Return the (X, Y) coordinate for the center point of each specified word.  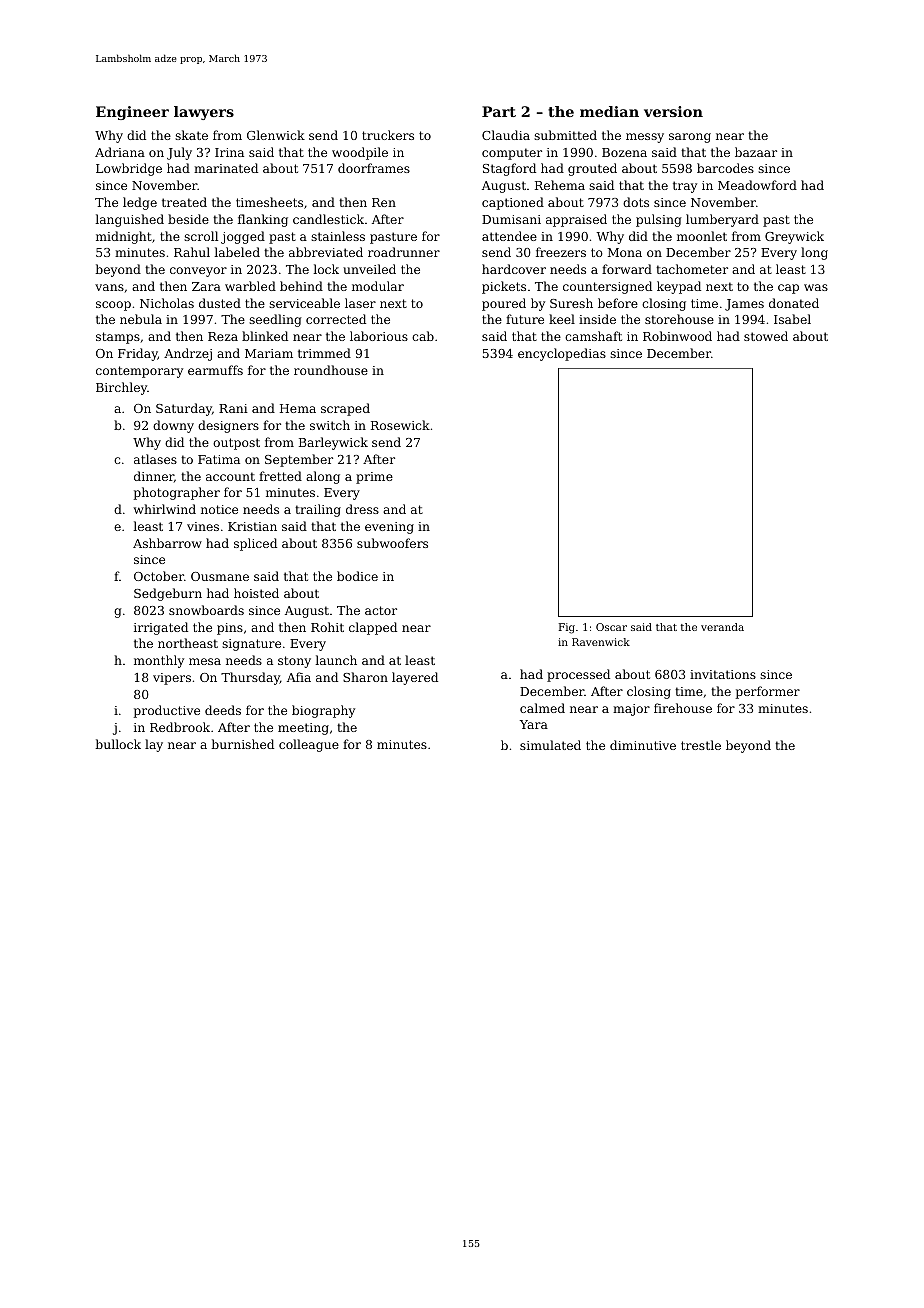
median (609, 111)
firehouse (683, 708)
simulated (550, 745)
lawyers (204, 113)
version (673, 111)
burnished (242, 744)
